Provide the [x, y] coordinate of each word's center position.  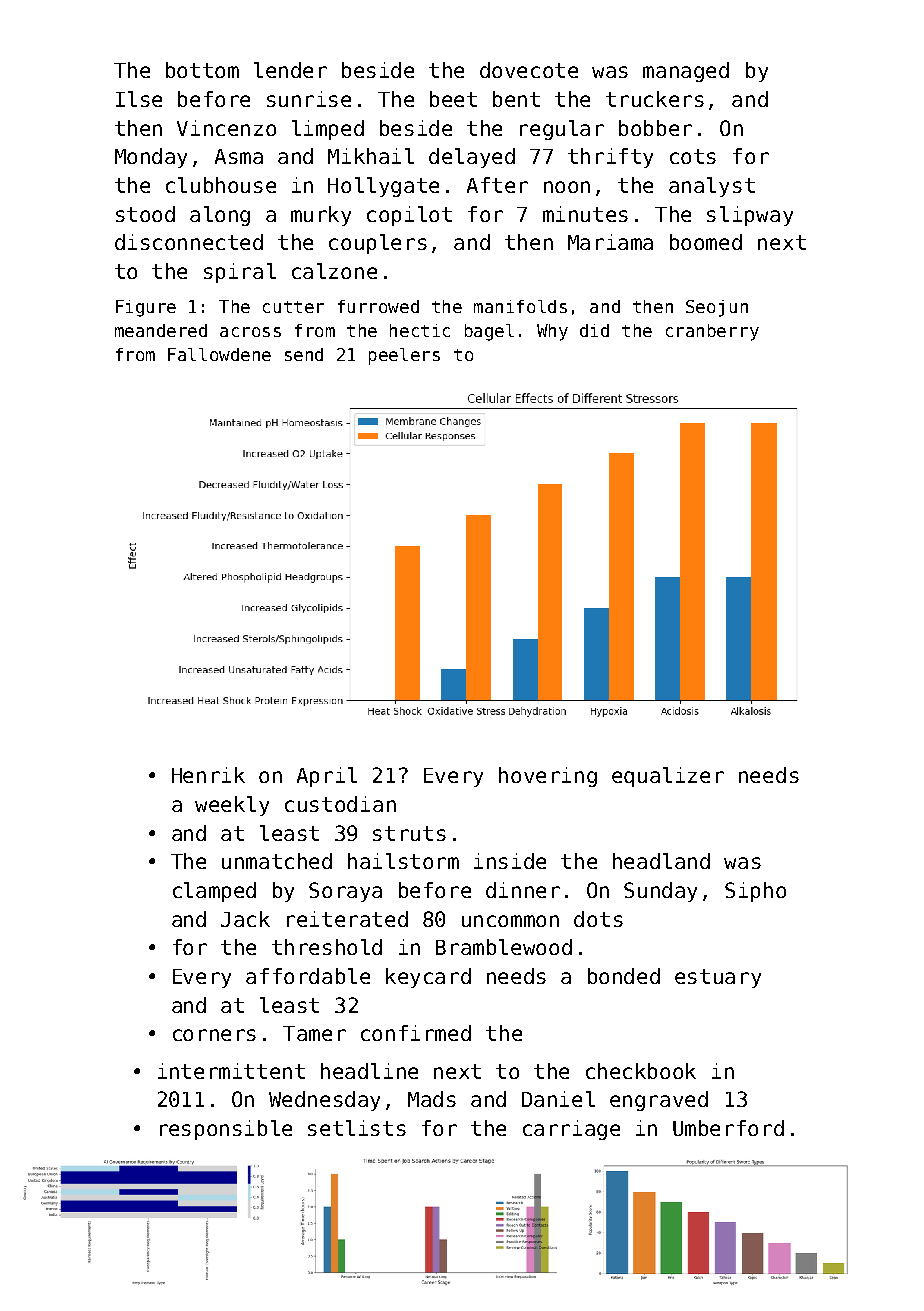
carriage [571, 1130]
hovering [548, 777]
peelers [404, 356]
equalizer [668, 777]
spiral [240, 273]
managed [686, 72]
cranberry [712, 332]
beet [453, 99]
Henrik [208, 775]
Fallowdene [219, 354]
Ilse [139, 99]
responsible [226, 1130]
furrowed [378, 306]
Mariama [610, 242]
